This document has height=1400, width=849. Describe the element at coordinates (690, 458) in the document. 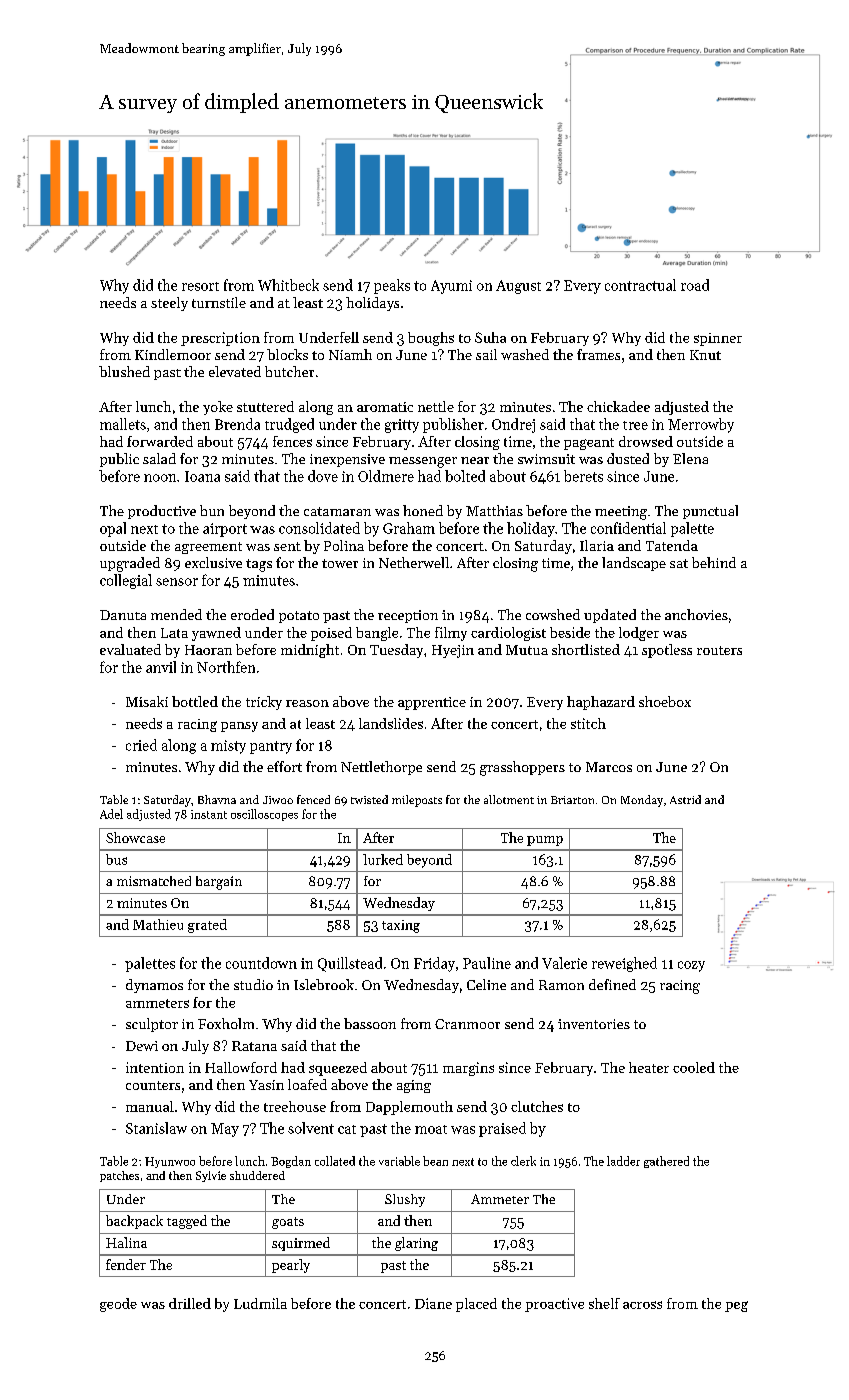

I see `Elena` at that location.
